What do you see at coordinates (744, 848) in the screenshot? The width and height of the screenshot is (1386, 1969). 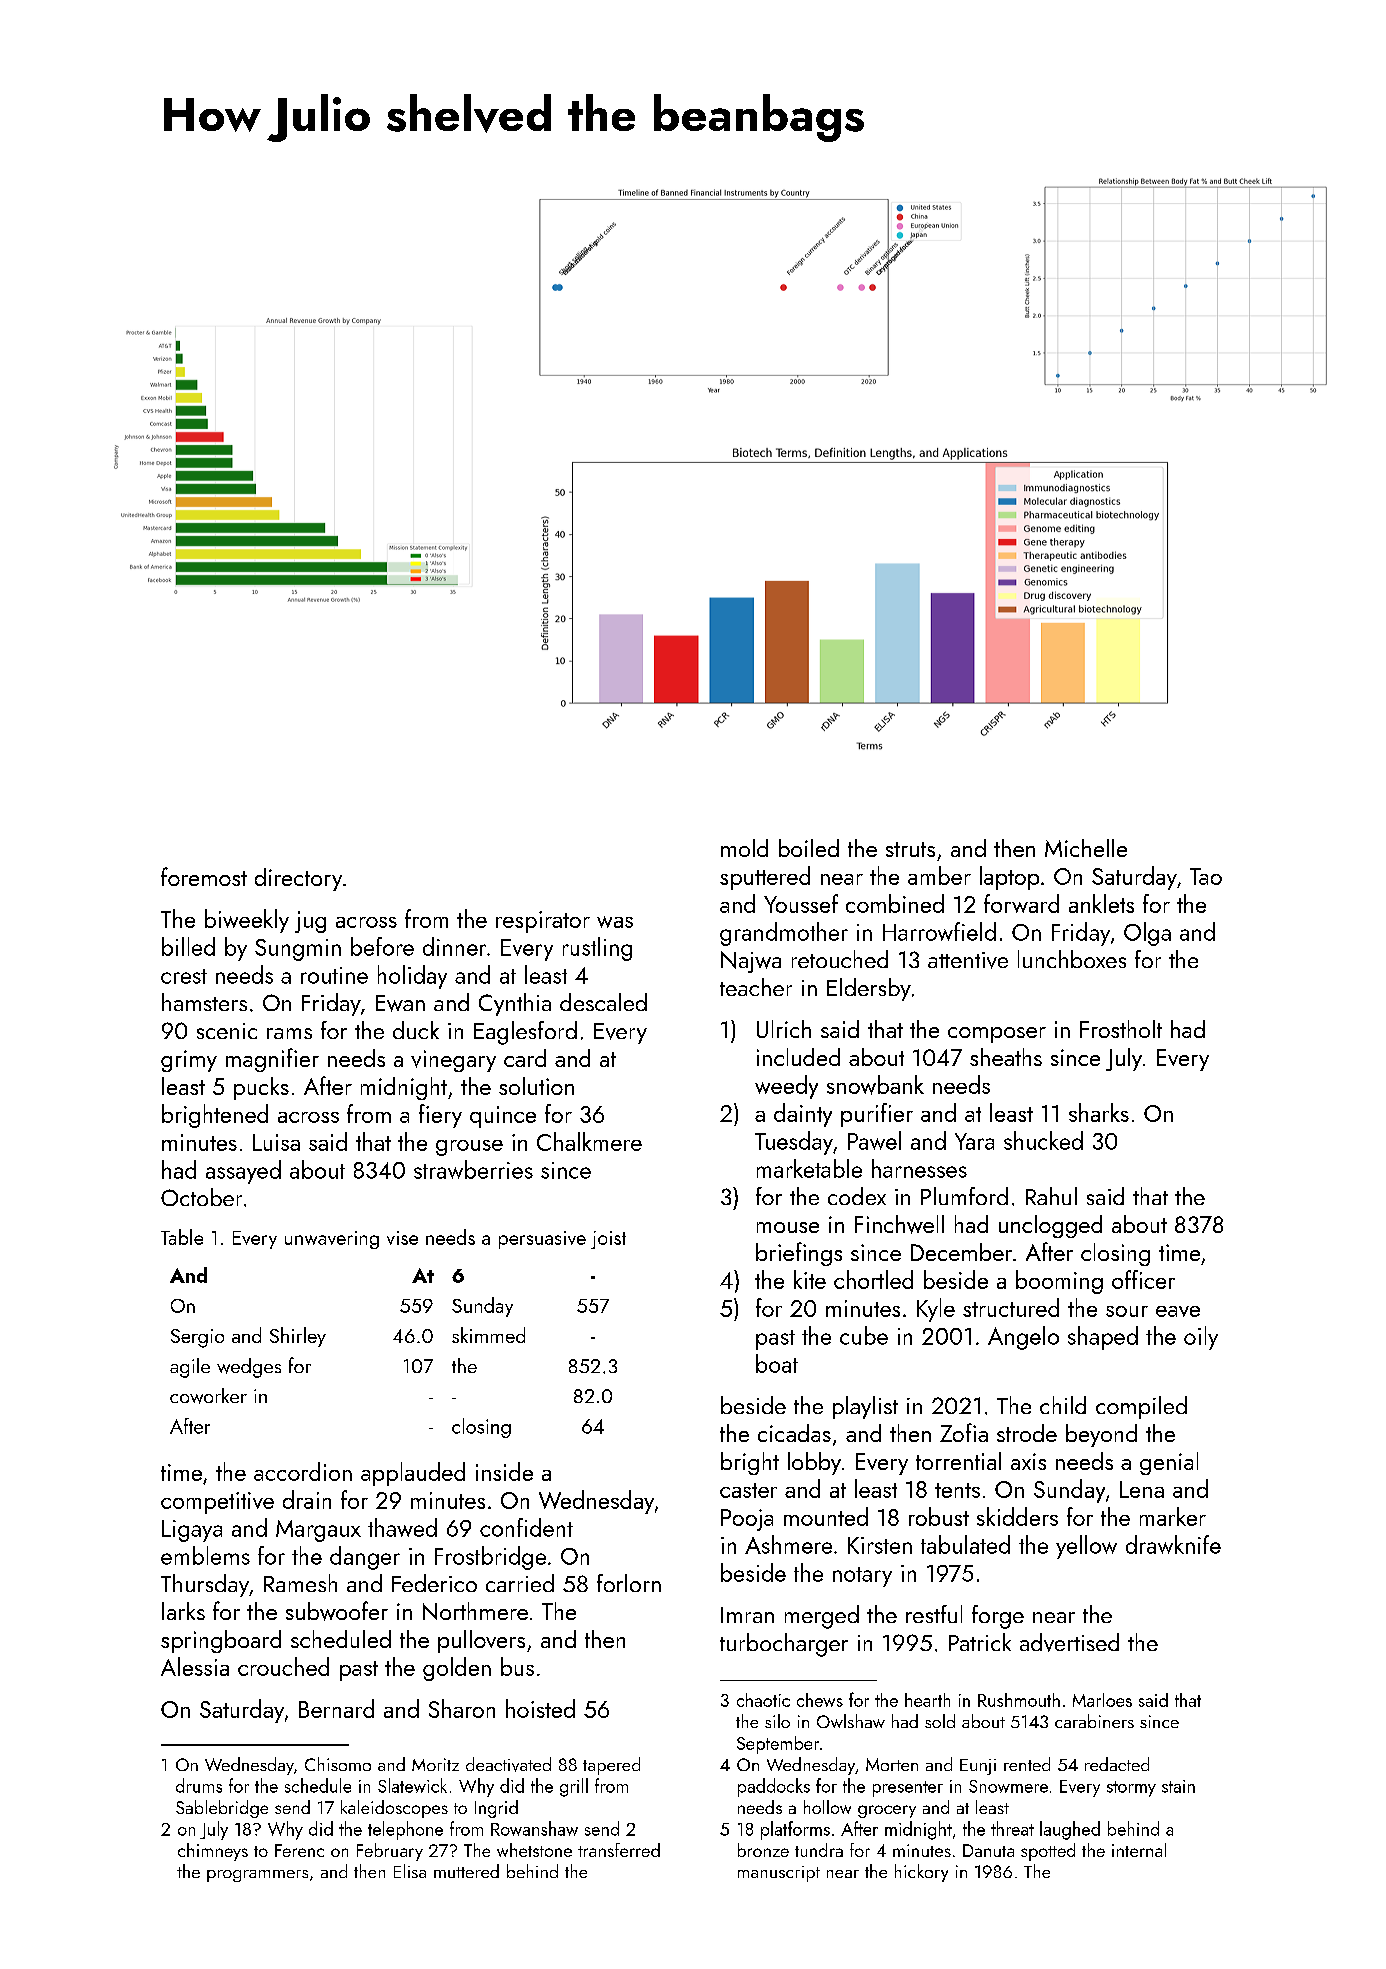 I see `mold` at bounding box center [744, 848].
